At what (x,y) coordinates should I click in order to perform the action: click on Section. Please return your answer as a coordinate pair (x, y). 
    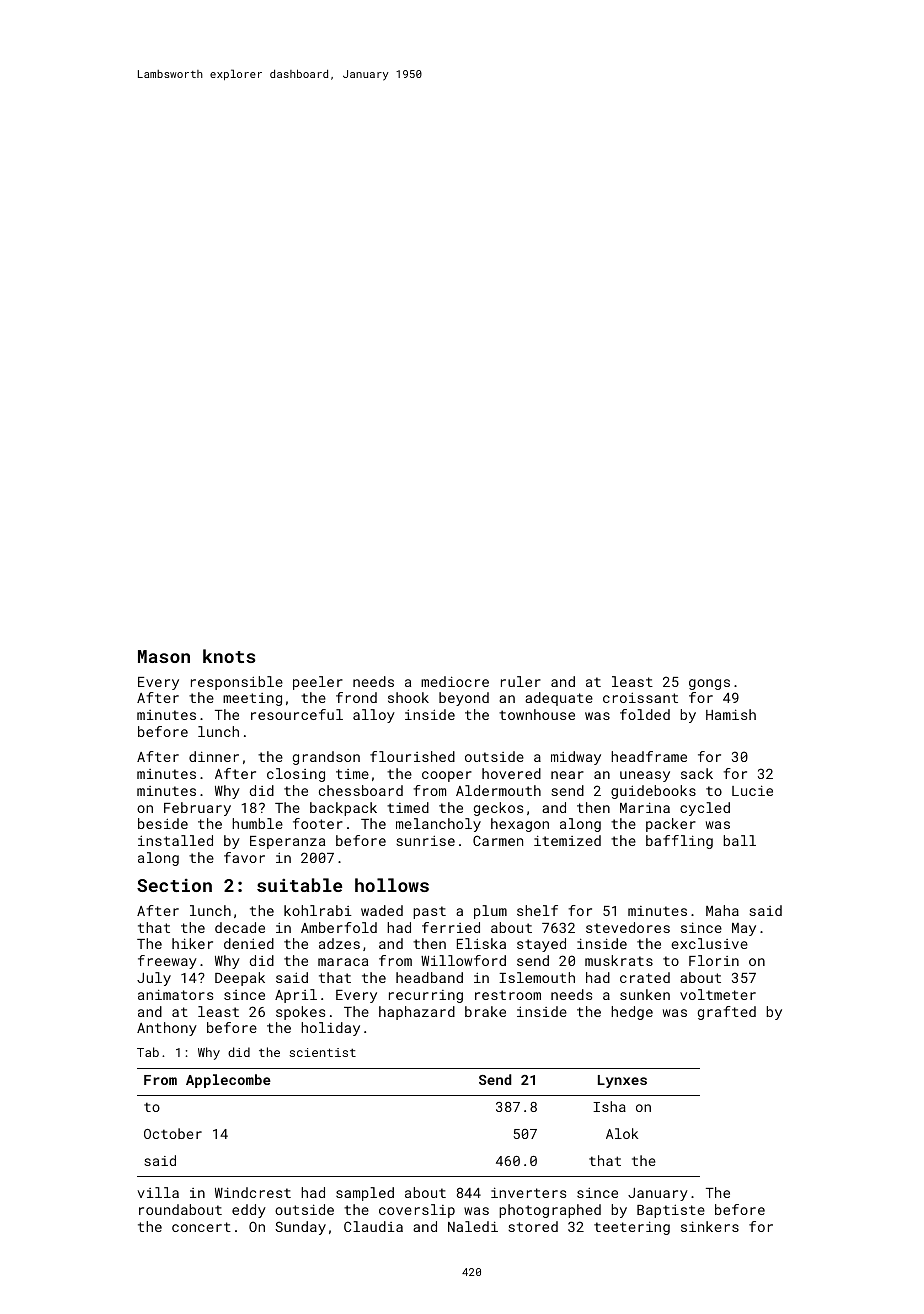
    Looking at the image, I should click on (174, 885).
